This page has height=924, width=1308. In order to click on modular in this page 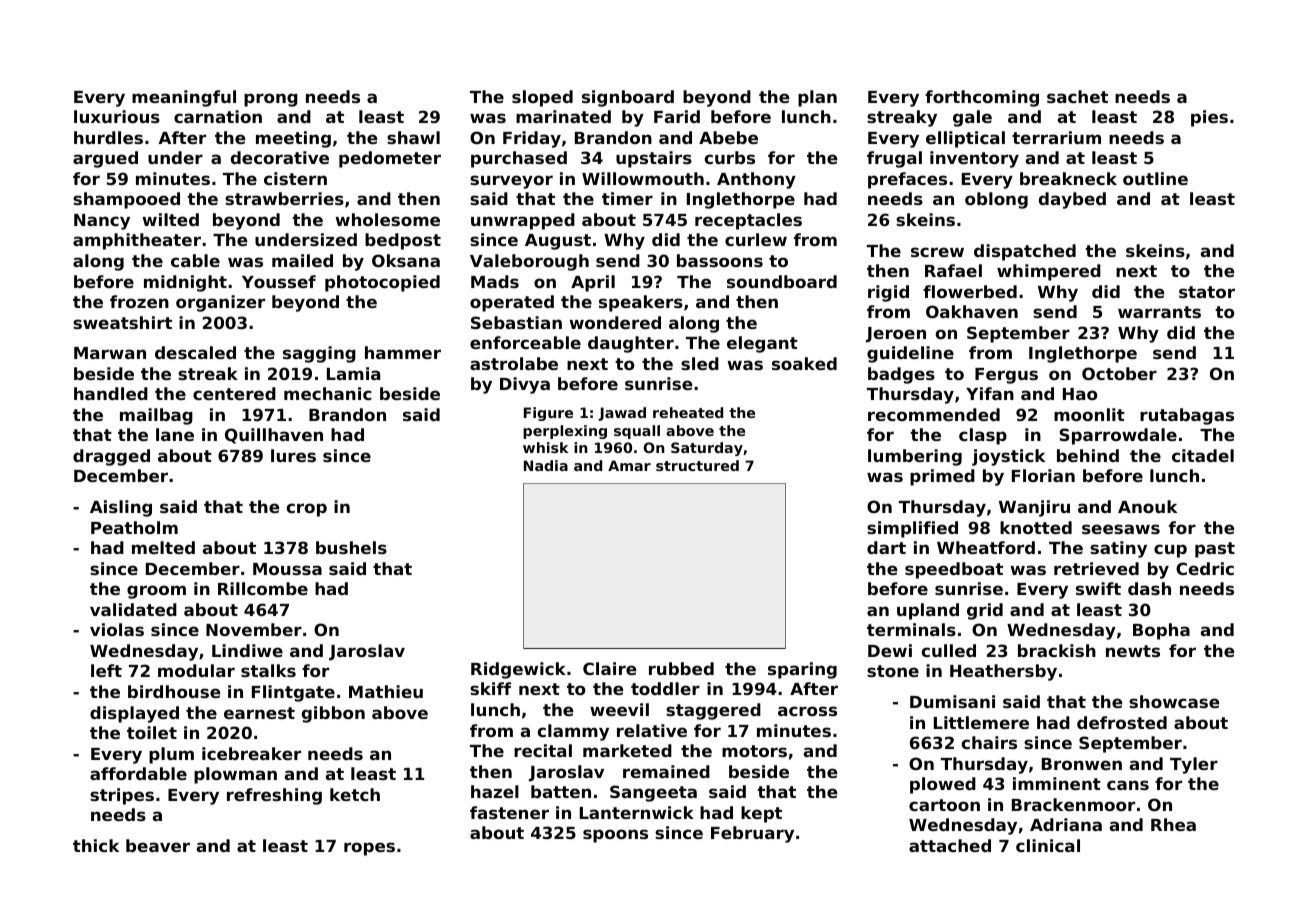, I will do `click(196, 670)`.
